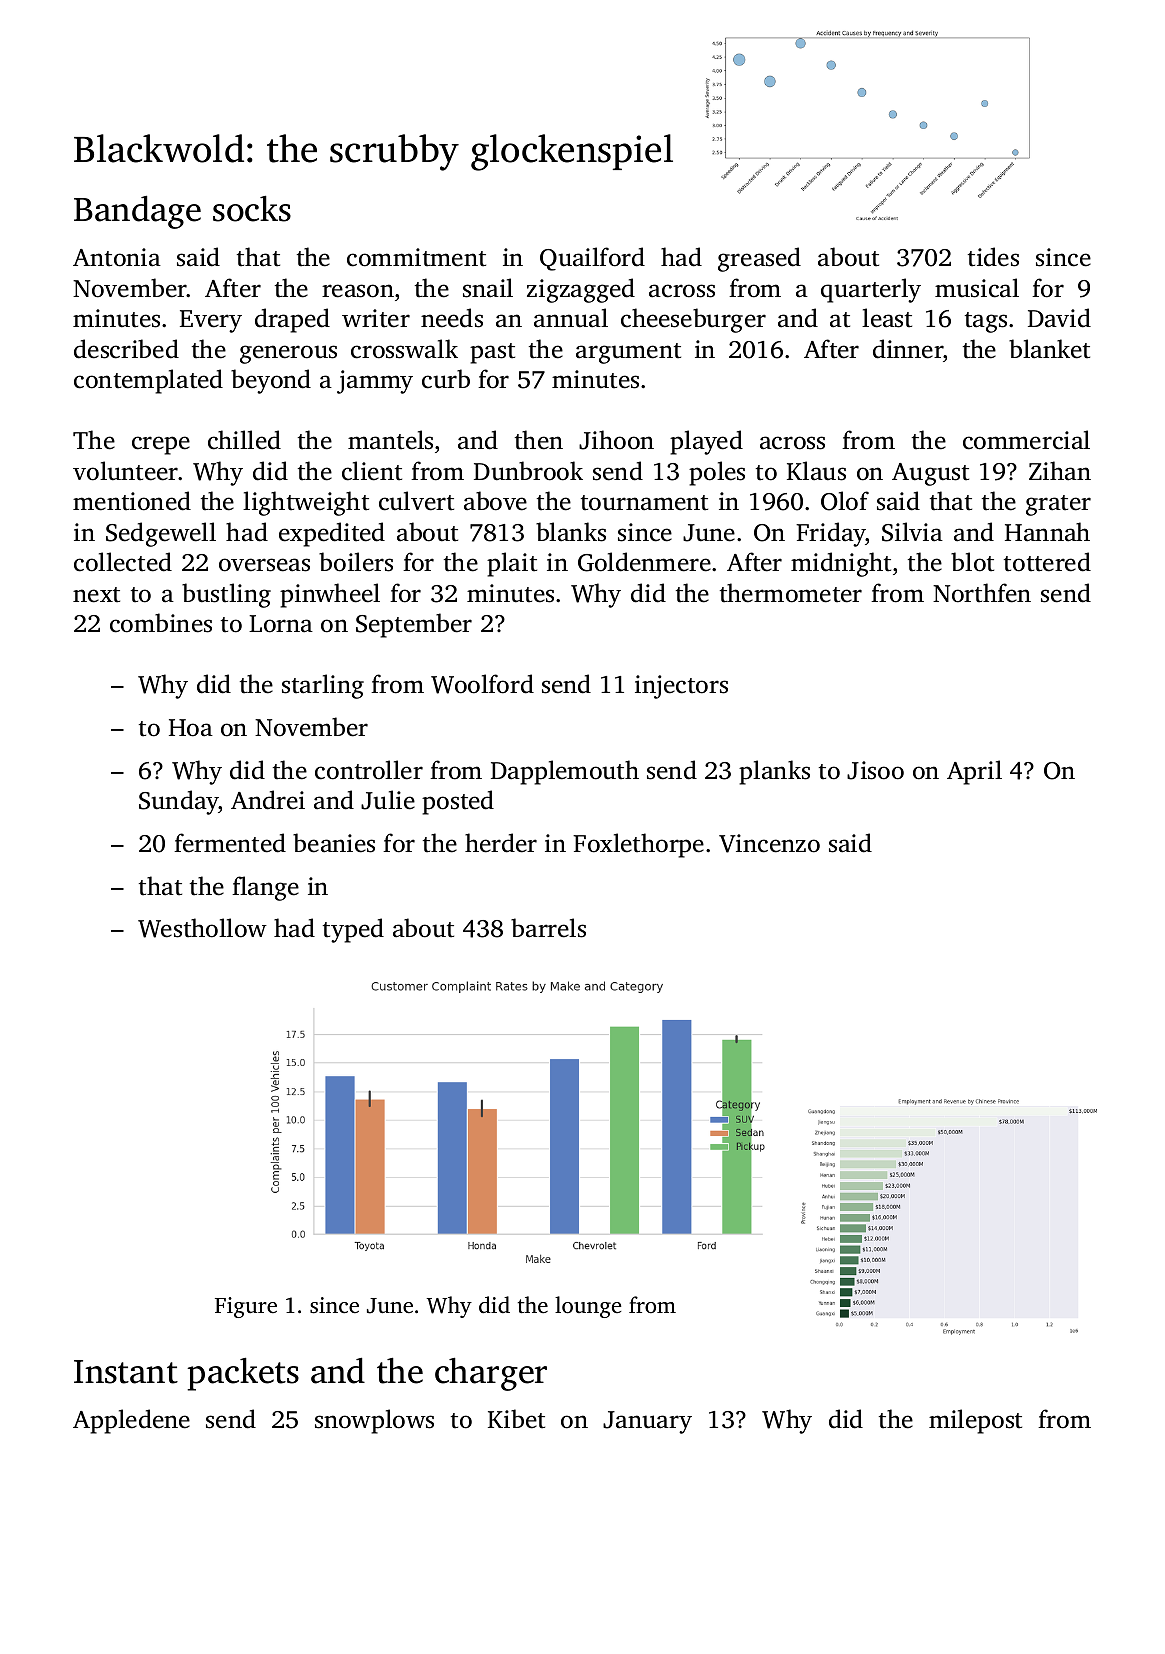  What do you see at coordinates (993, 257) in the screenshot?
I see `tides` at bounding box center [993, 257].
